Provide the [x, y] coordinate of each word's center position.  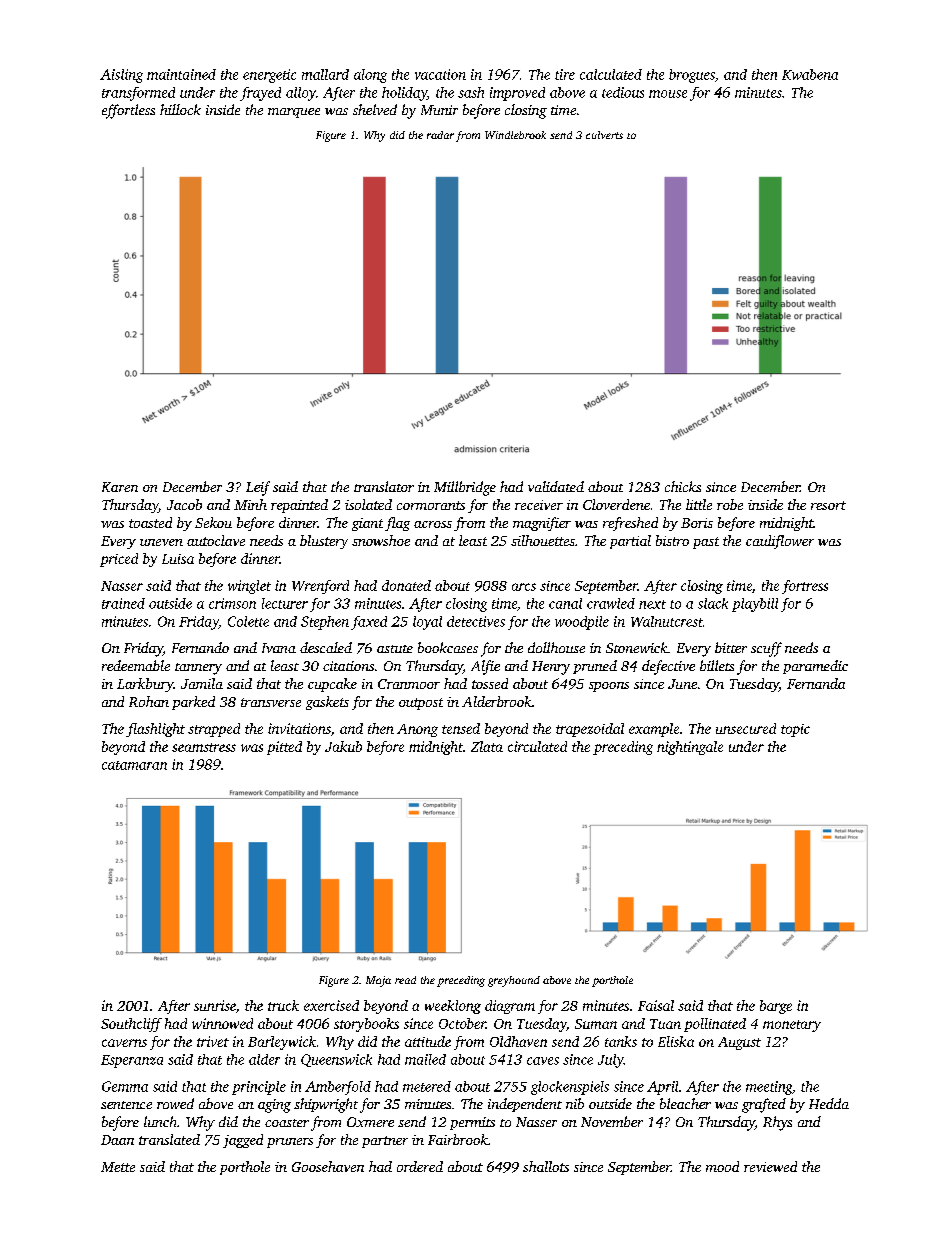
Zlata [487, 746]
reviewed [770, 1166]
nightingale [690, 748]
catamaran [134, 765]
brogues [692, 76]
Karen [120, 487]
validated [556, 486]
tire [565, 74]
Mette [118, 1167]
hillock [180, 109]
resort [828, 505]
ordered [420, 1166]
